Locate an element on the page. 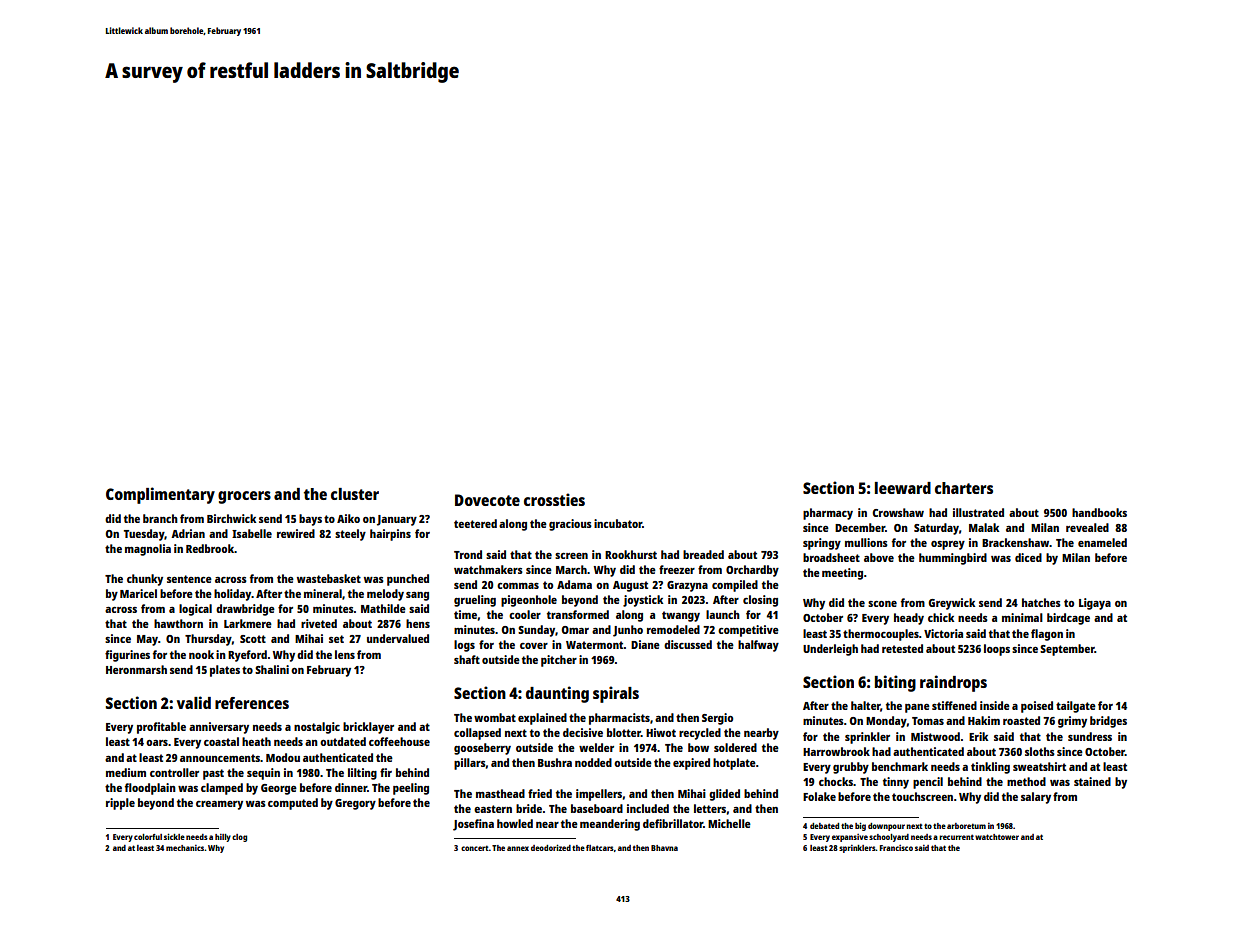 This page has height=952, width=1233. cluster is located at coordinates (355, 494).
